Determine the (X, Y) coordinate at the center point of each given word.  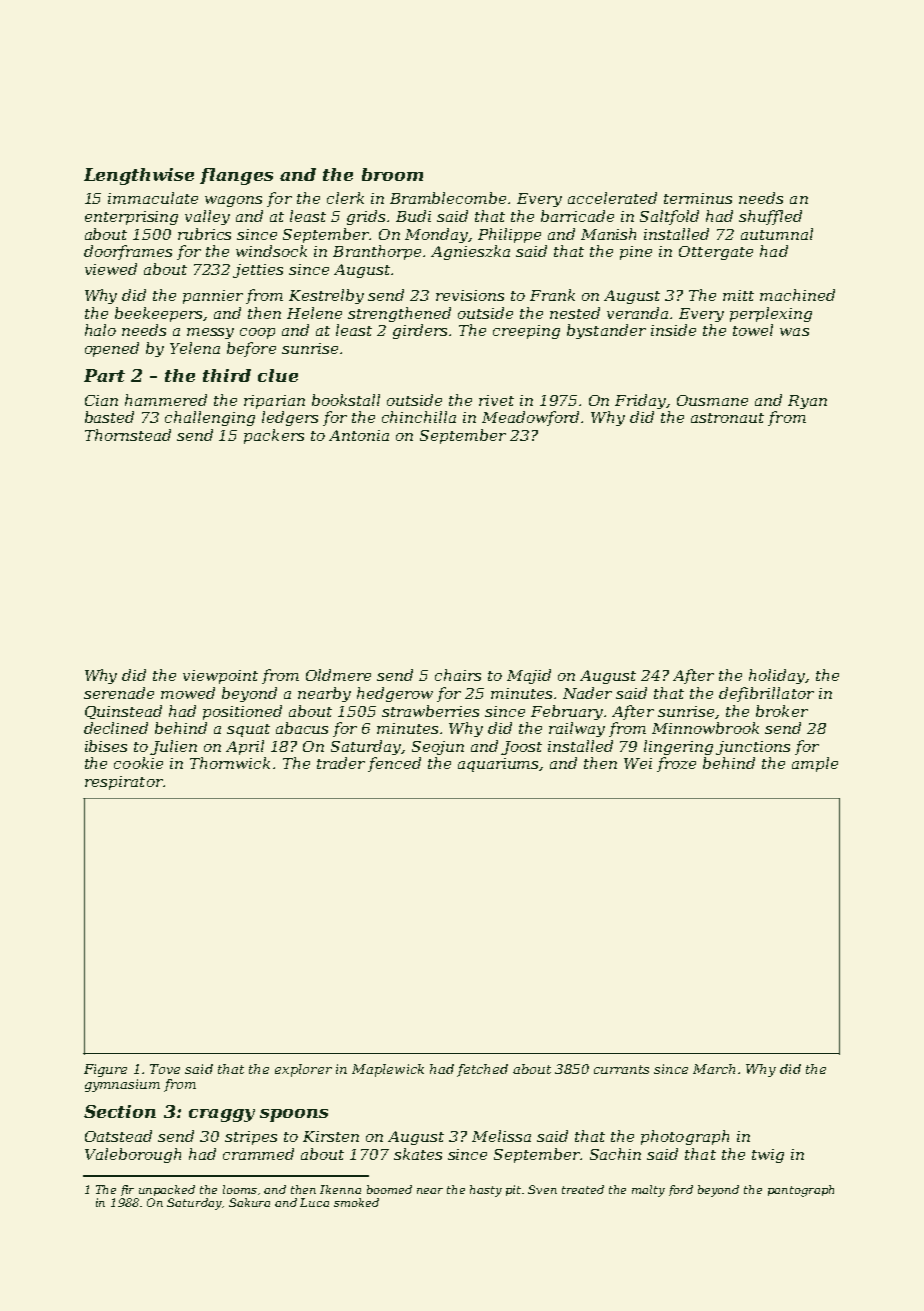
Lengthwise (139, 176)
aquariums (499, 765)
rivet (496, 400)
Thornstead (128, 435)
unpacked (167, 1190)
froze (676, 764)
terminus (698, 198)
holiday (777, 676)
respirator (124, 783)
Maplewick (388, 1070)
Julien (173, 747)
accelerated (612, 198)
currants (621, 1069)
